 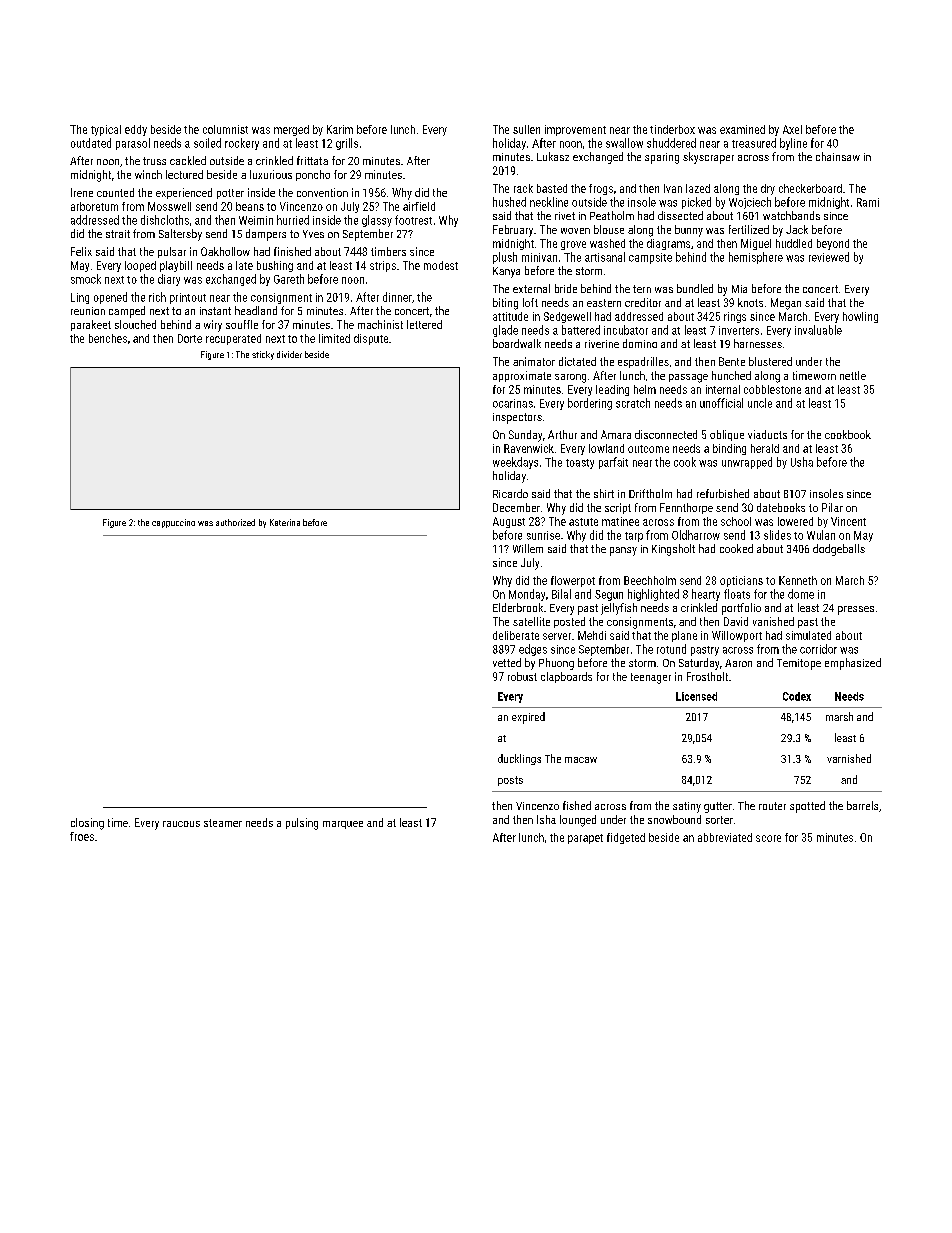 I want to click on Axel, so click(x=792, y=129).
